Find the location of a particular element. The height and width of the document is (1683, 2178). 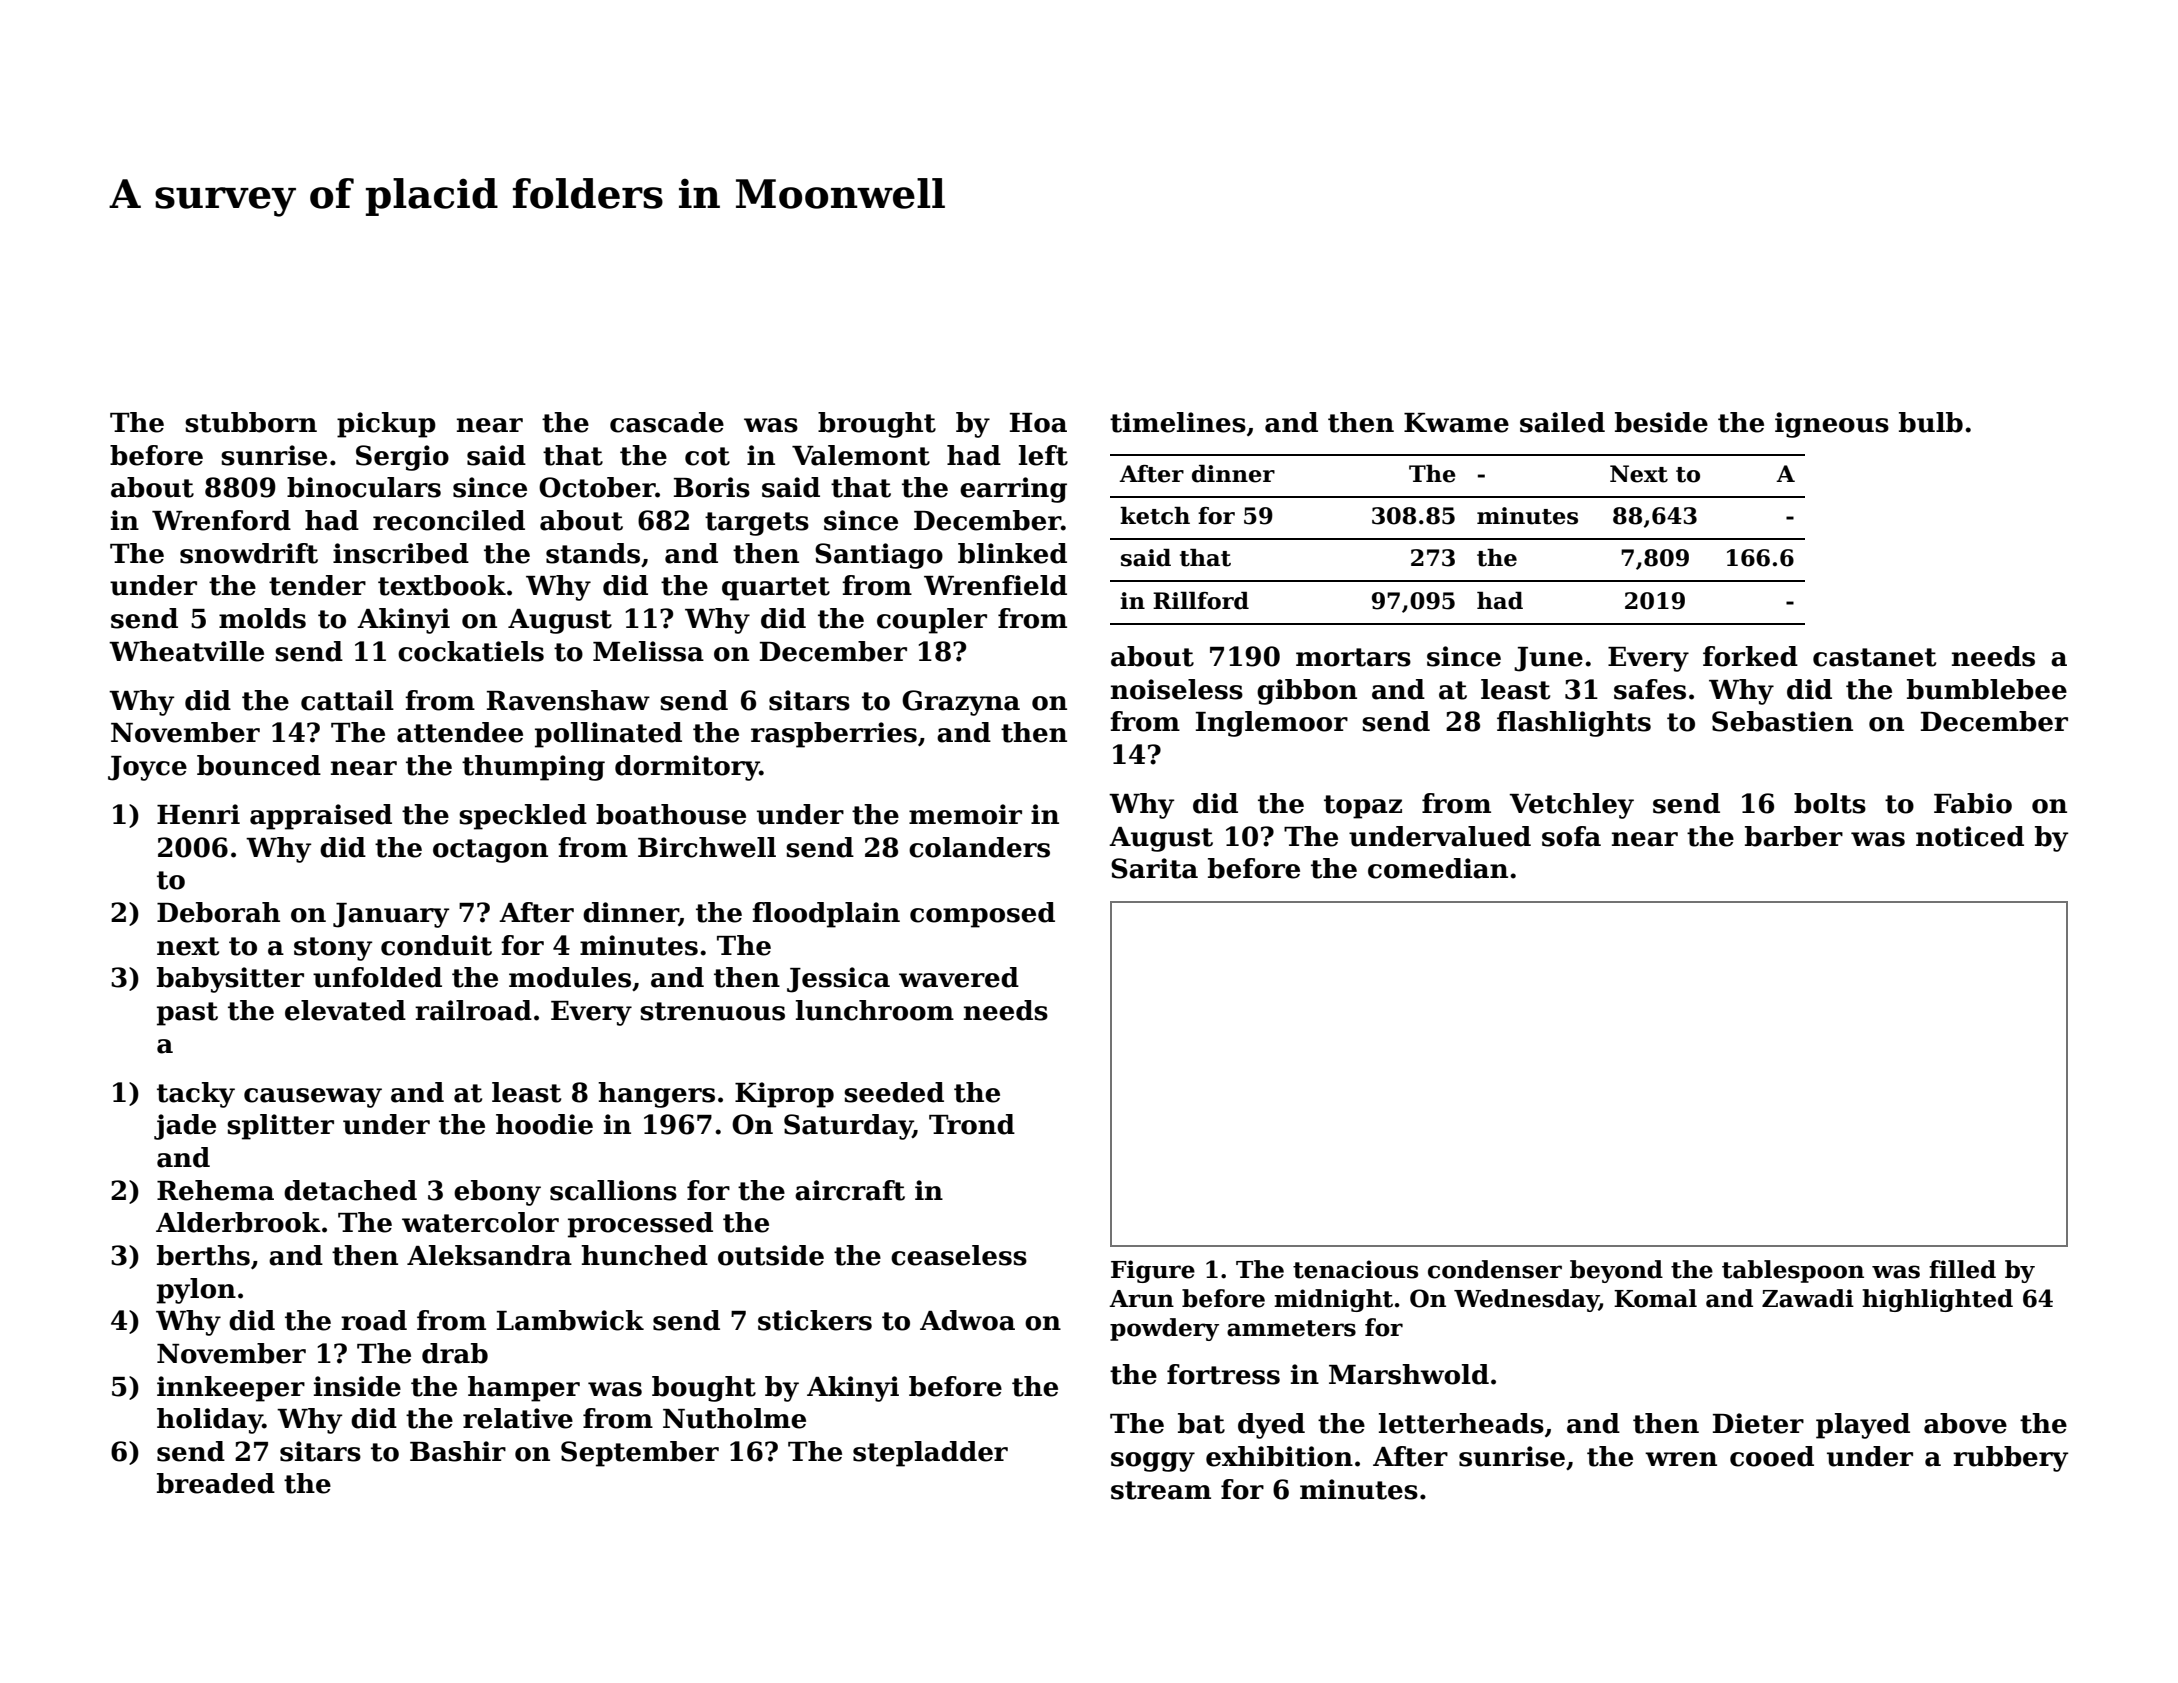

colanders is located at coordinates (979, 847).
